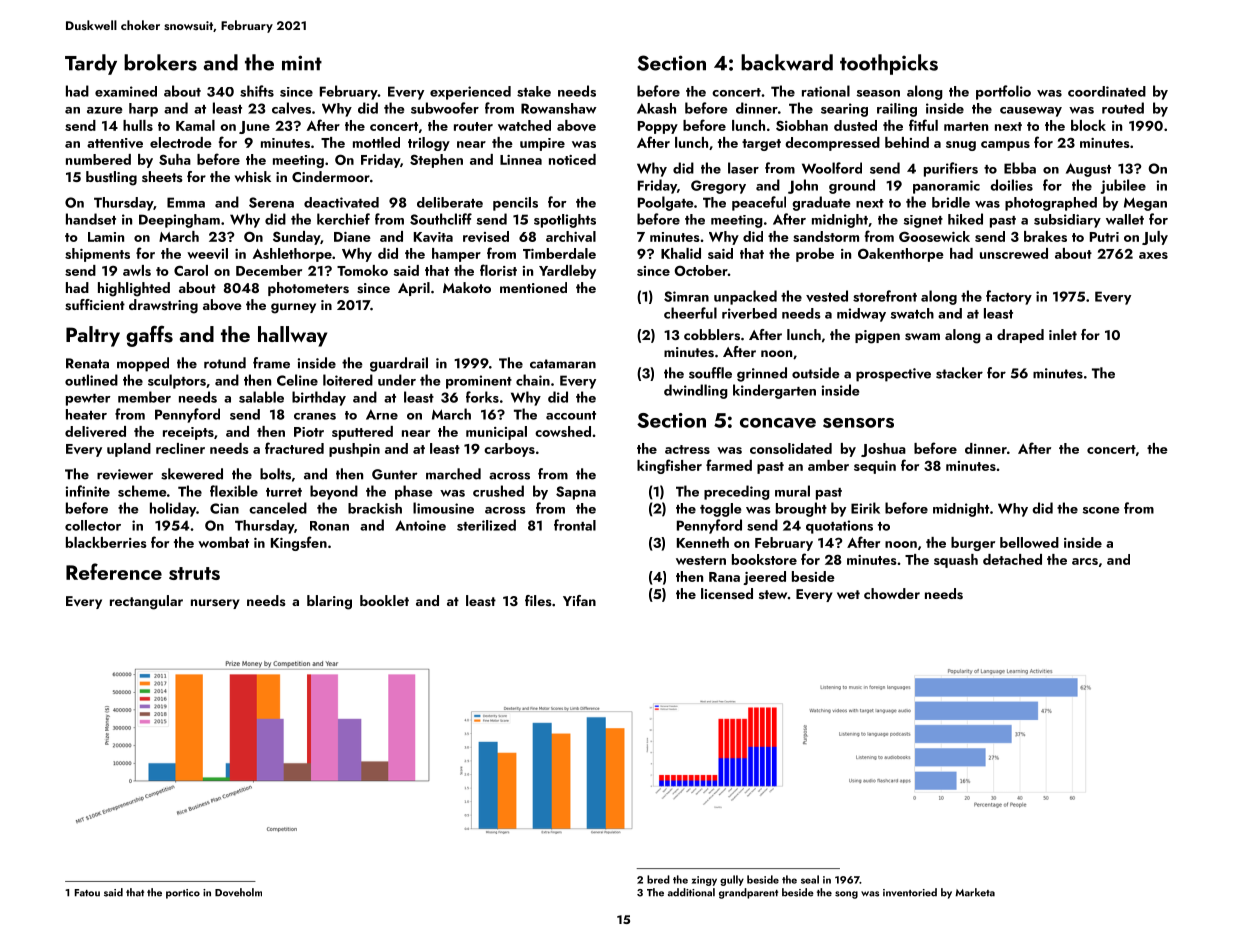 The height and width of the screenshot is (952, 1233). I want to click on toothpicks, so click(889, 64).
